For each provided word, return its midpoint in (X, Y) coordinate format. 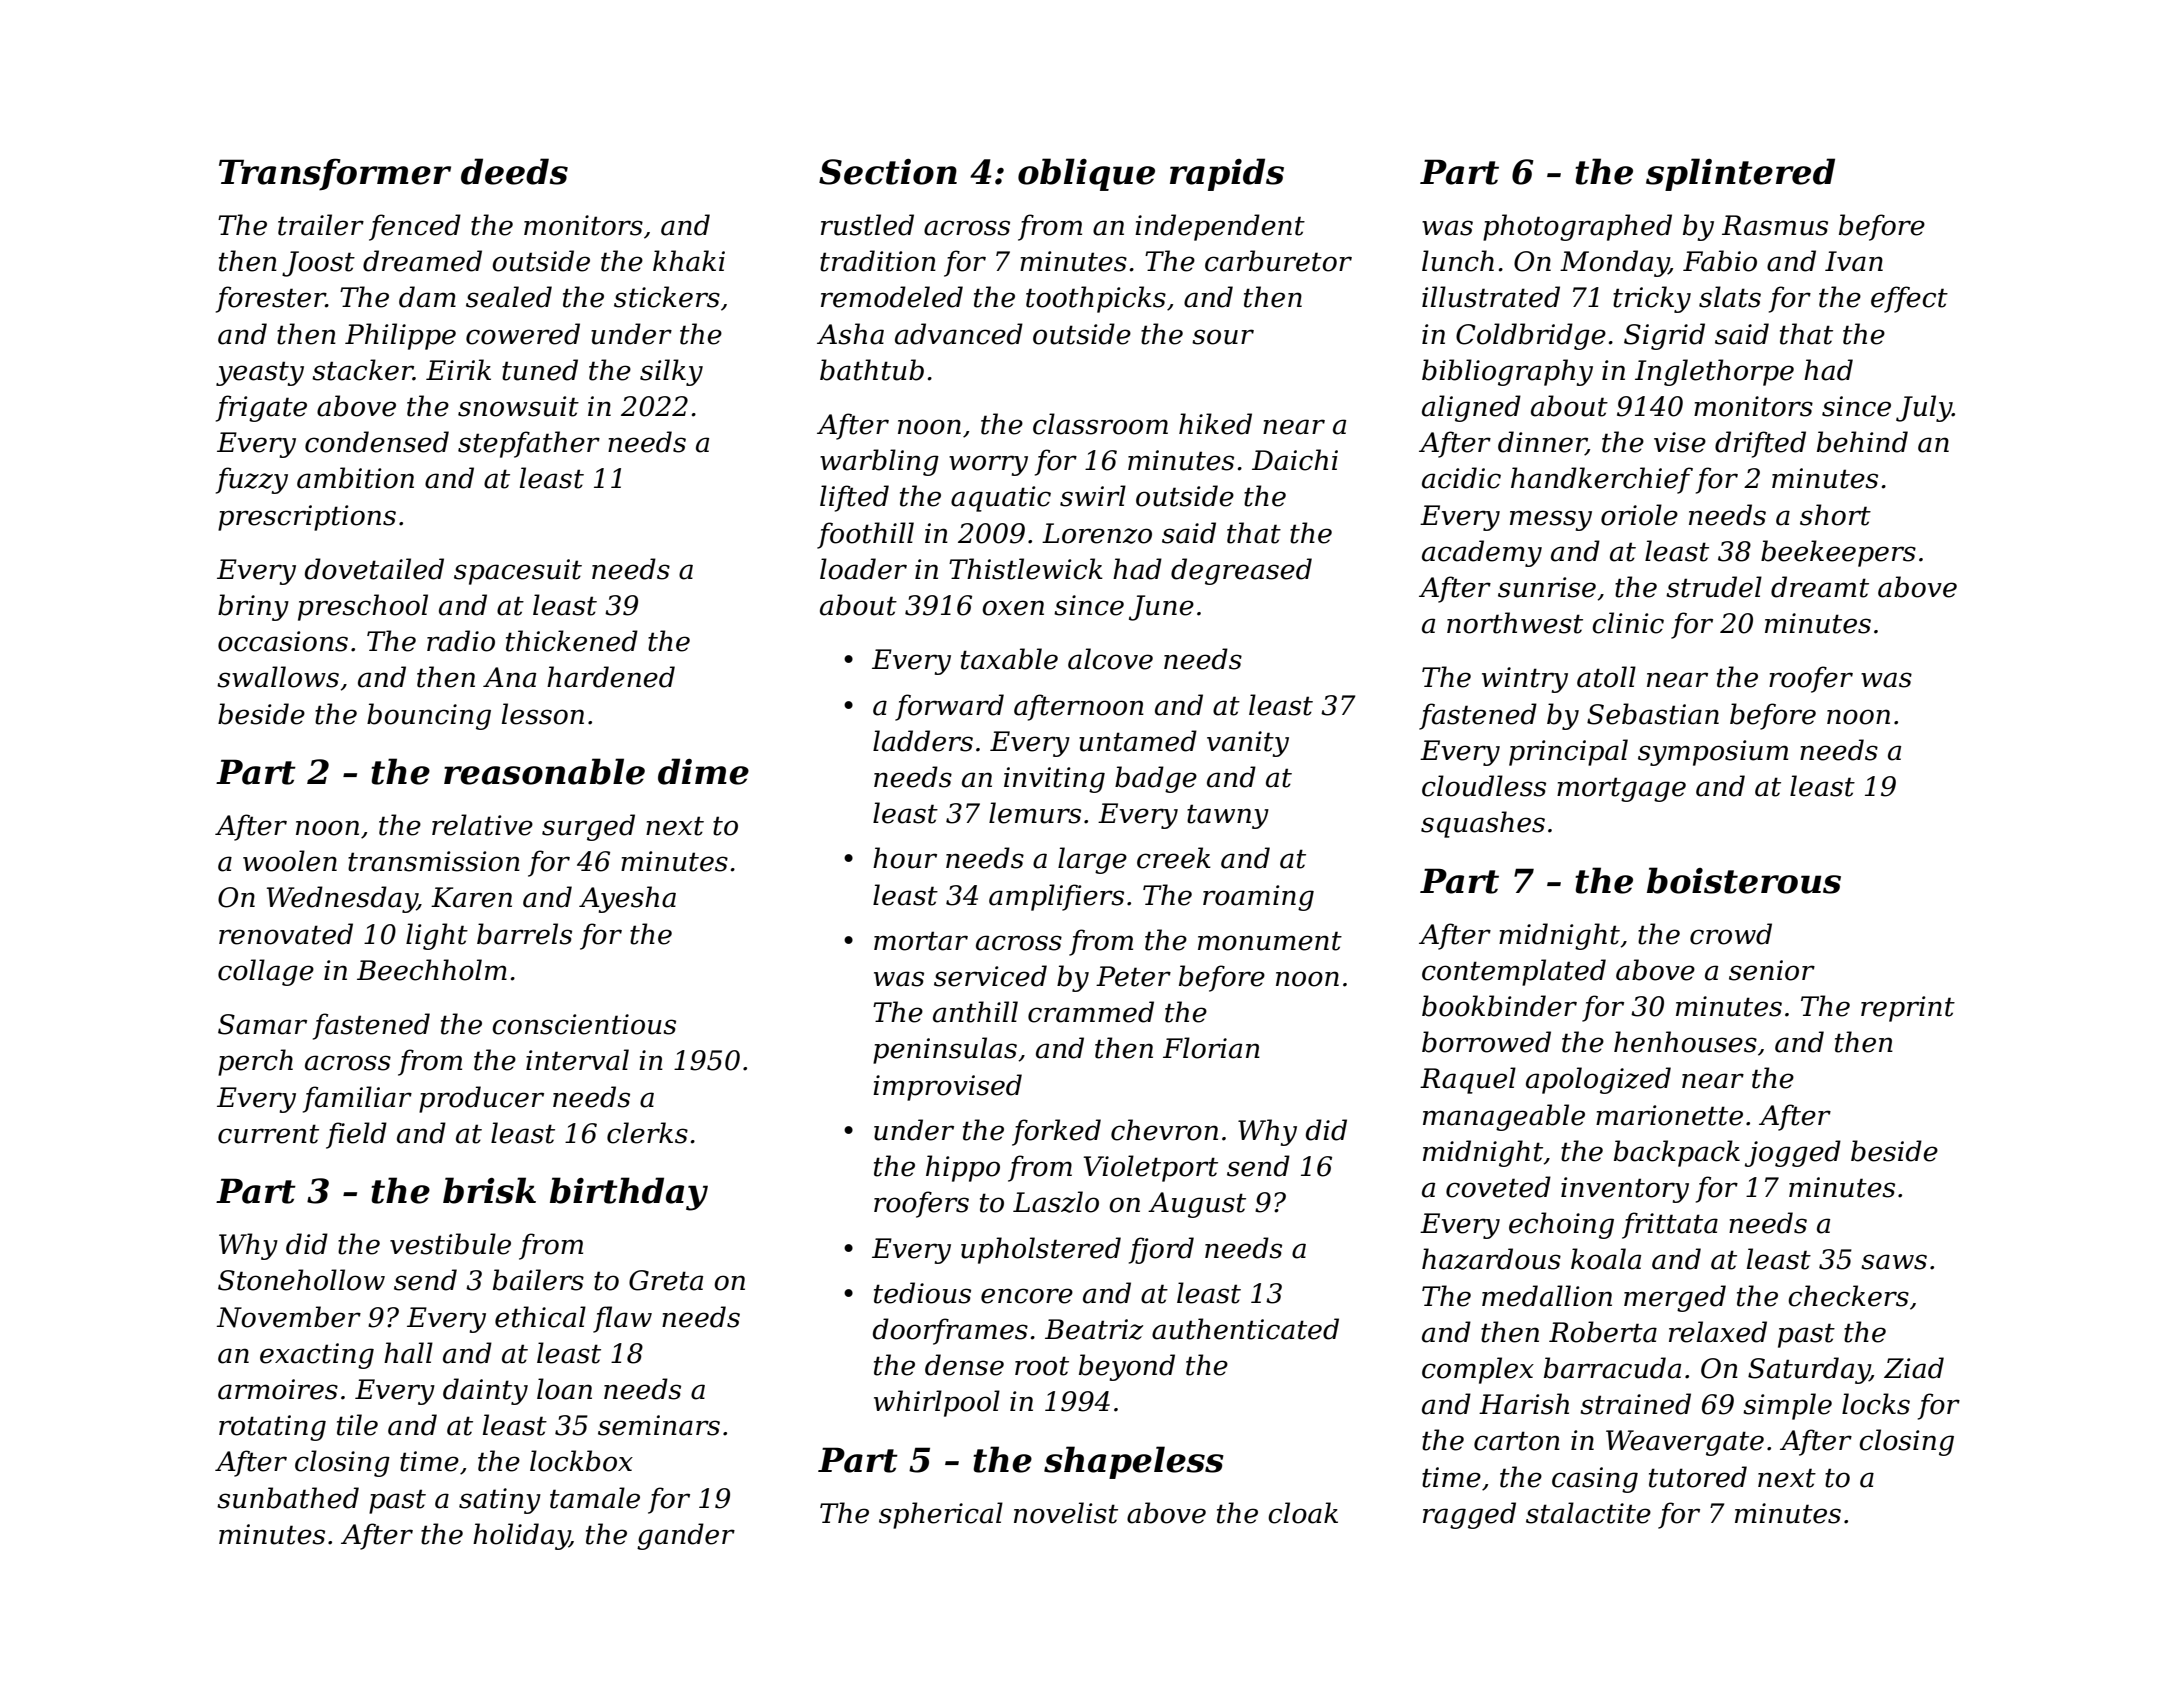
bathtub (872, 370)
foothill (865, 535)
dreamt (1820, 587)
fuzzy (252, 480)
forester (271, 299)
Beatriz (1094, 1329)
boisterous (1744, 880)
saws (1894, 1262)
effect (1909, 299)
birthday (629, 1194)
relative (482, 825)
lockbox (581, 1461)
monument (1270, 941)
